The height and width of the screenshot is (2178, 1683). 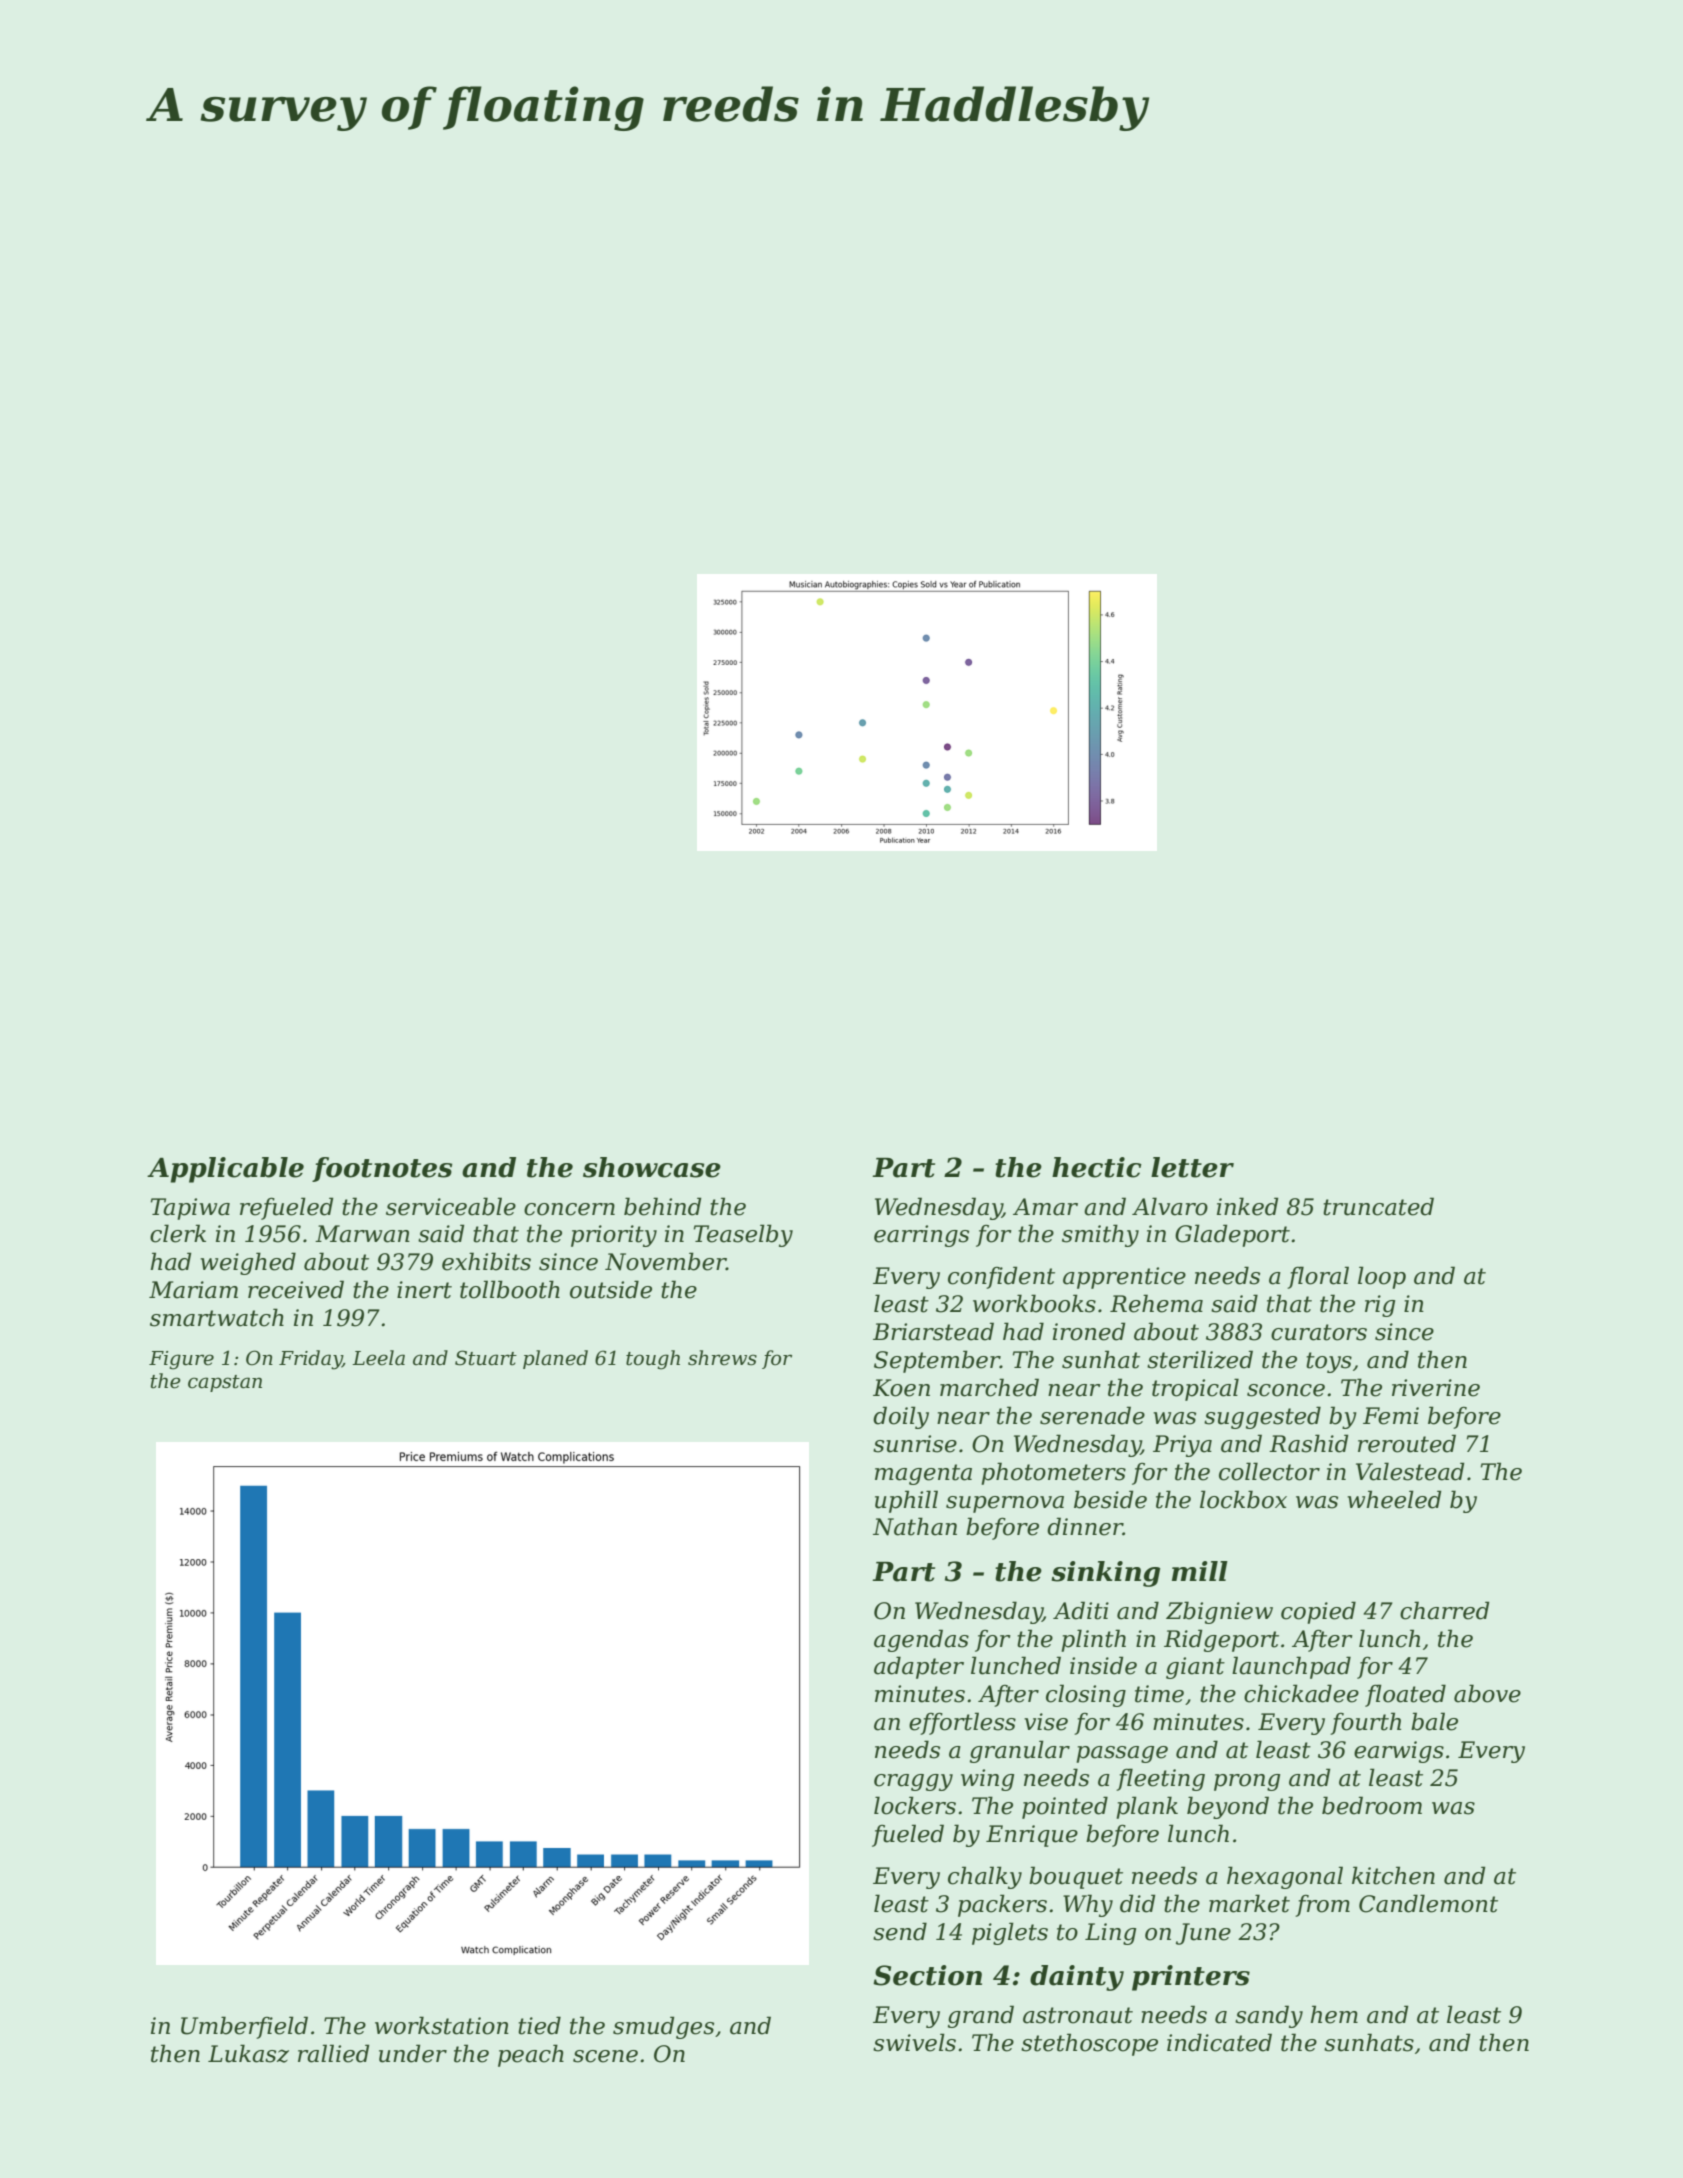 What do you see at coordinates (662, 1206) in the screenshot?
I see `behind` at bounding box center [662, 1206].
